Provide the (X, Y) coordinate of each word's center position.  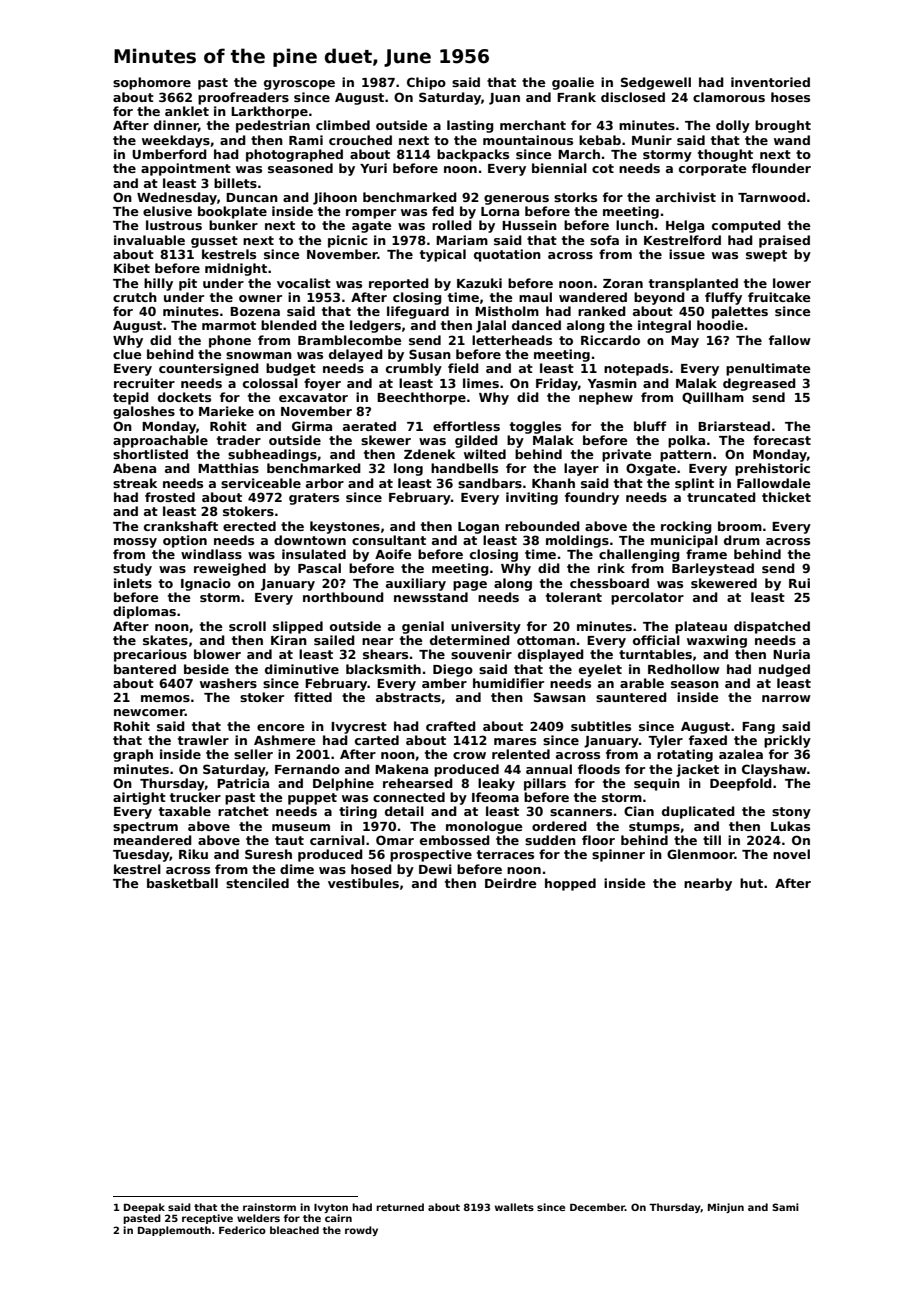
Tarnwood (772, 197)
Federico (242, 1230)
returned (400, 1207)
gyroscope (299, 85)
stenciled (257, 883)
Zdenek (429, 454)
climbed (343, 125)
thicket (786, 497)
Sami (785, 1207)
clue (127, 354)
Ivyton (331, 1208)
